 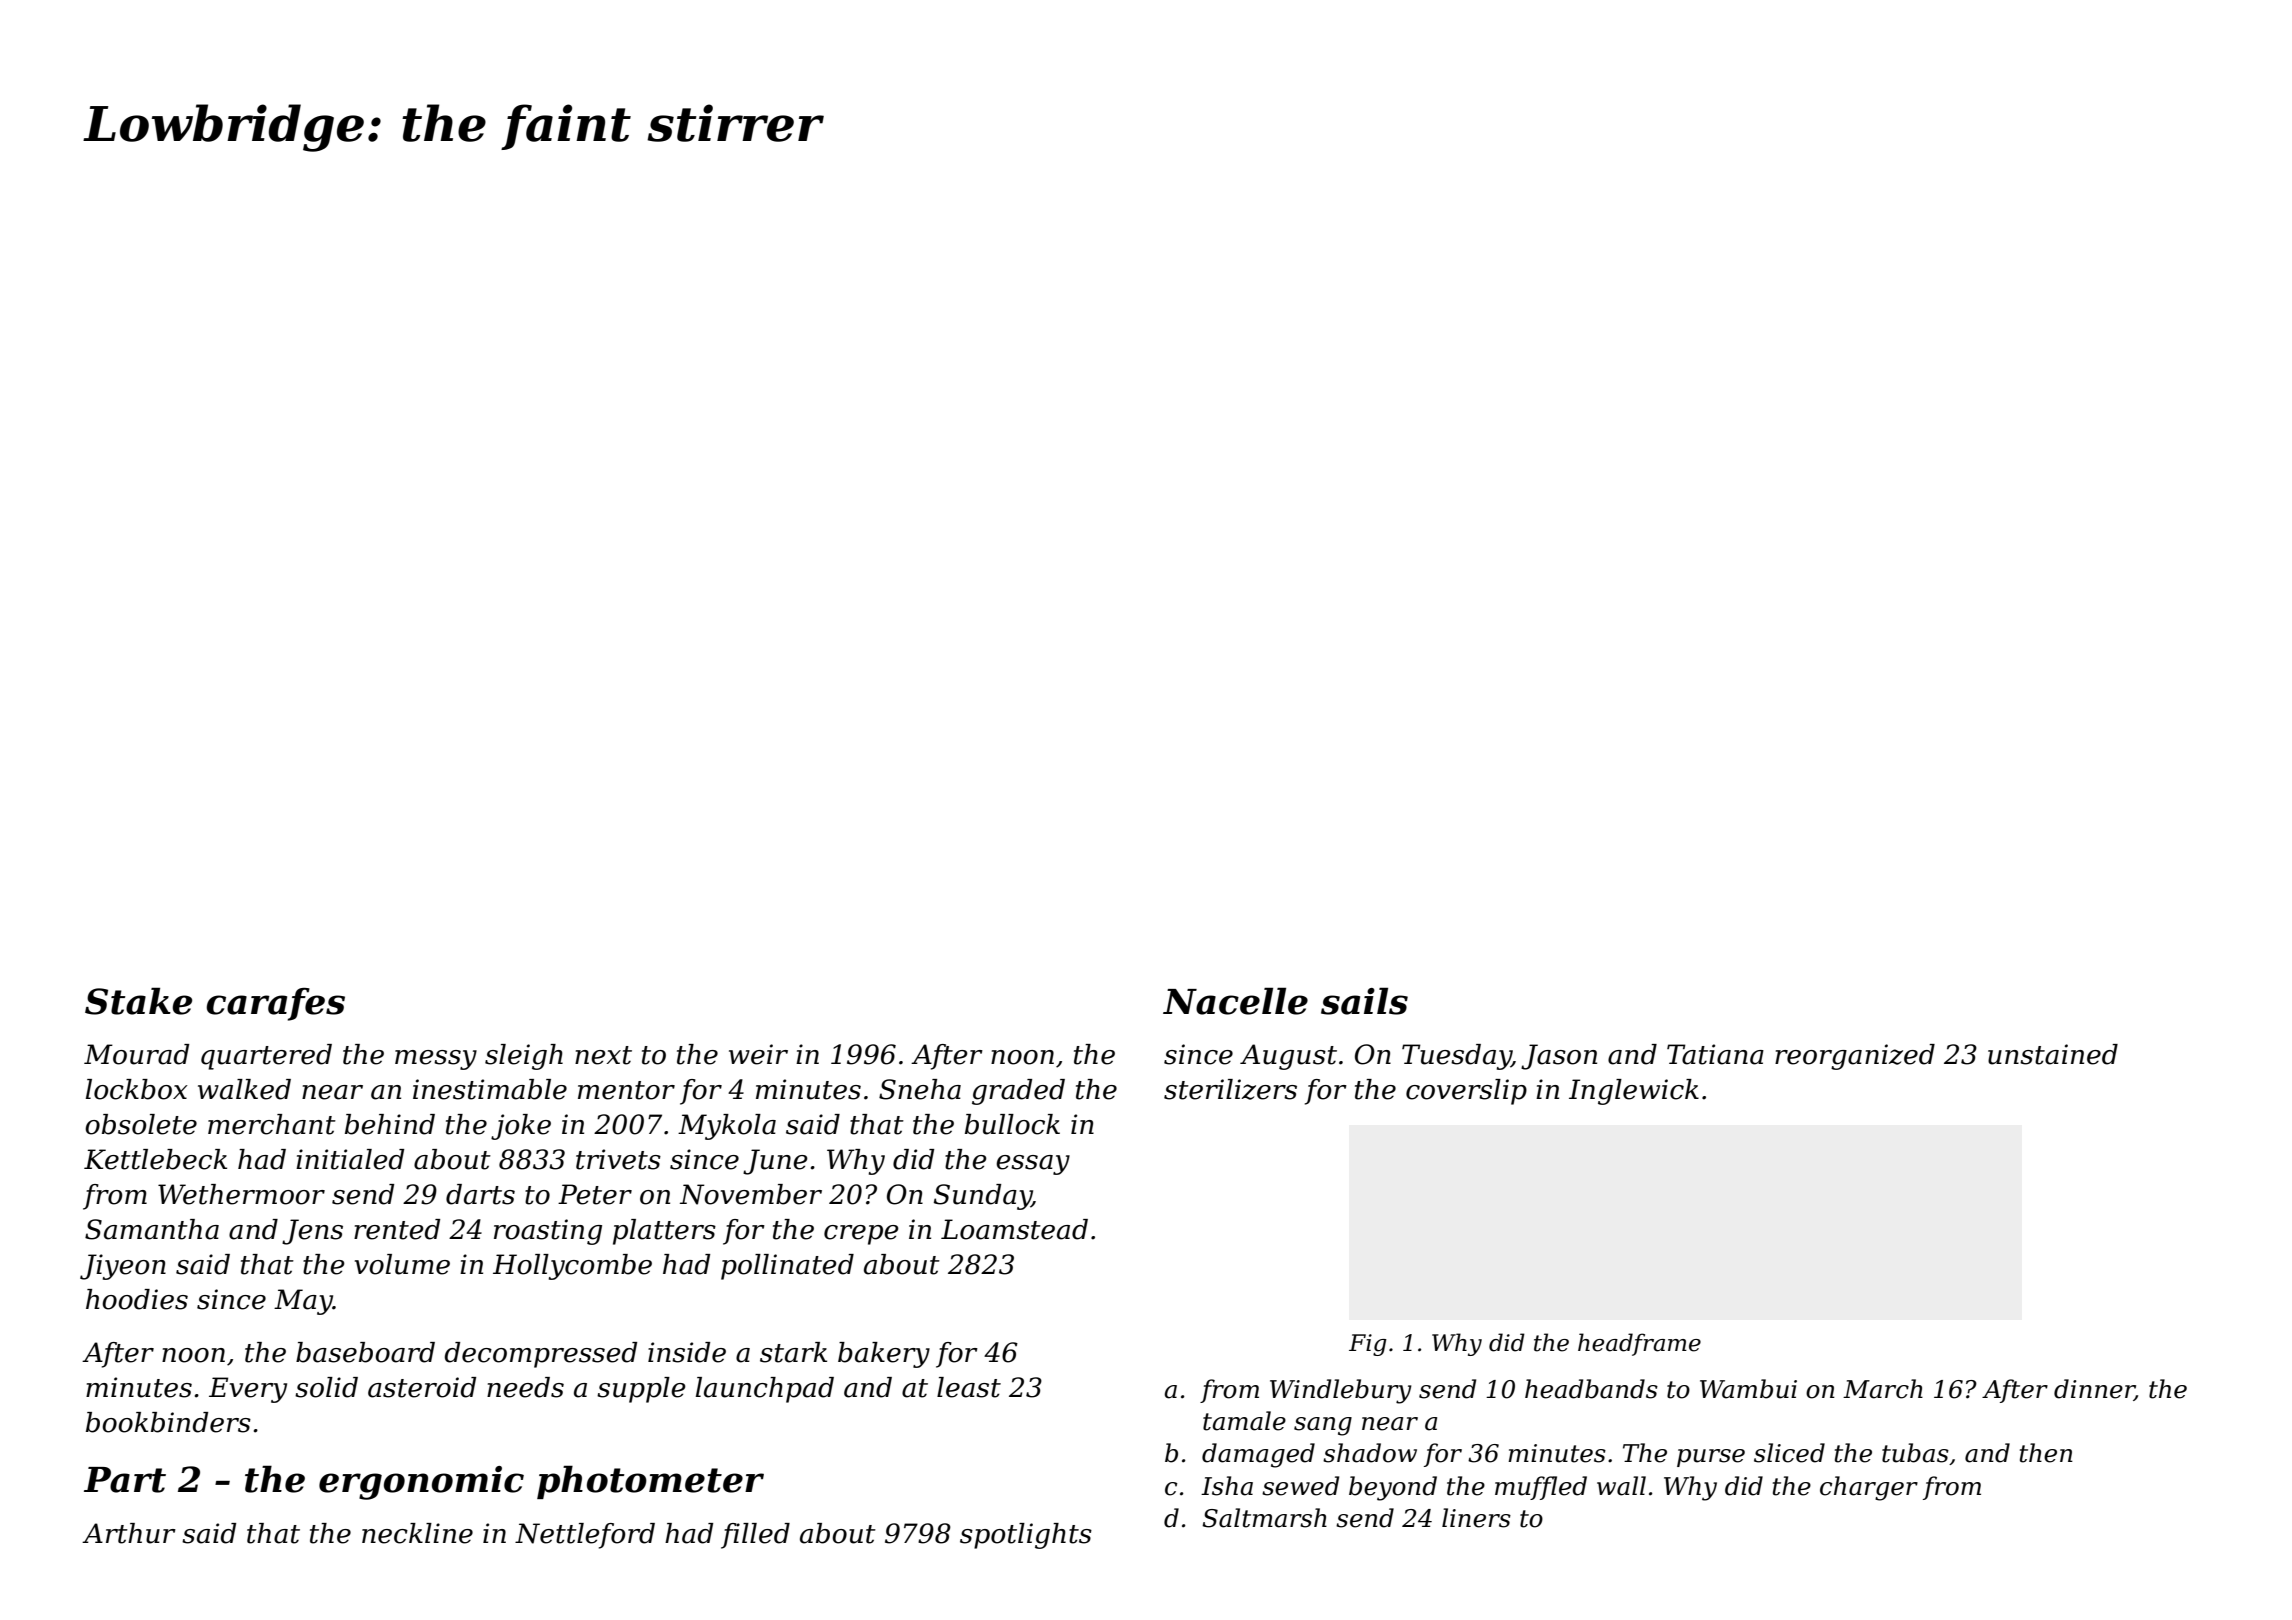 I want to click on carafes, so click(x=275, y=1004).
